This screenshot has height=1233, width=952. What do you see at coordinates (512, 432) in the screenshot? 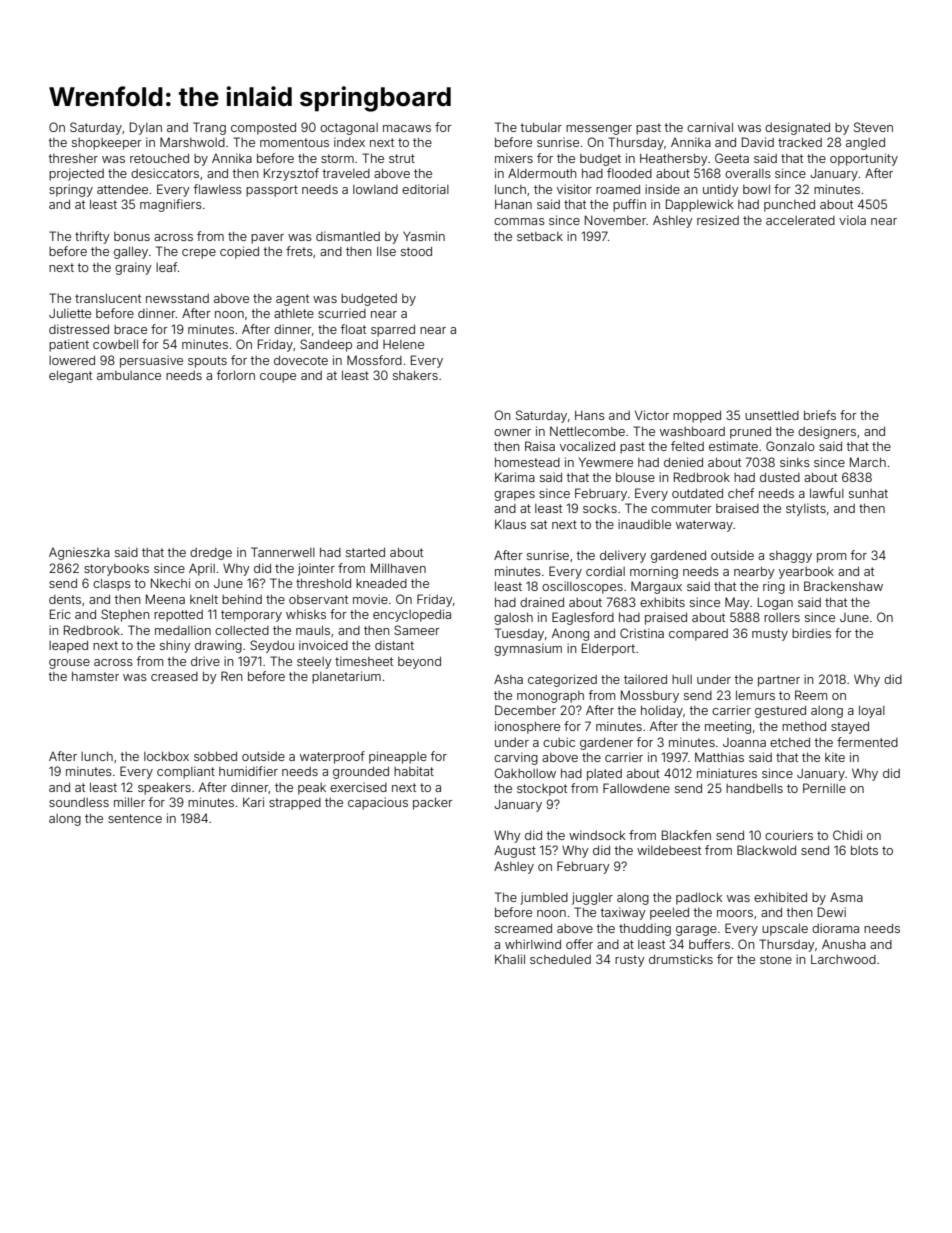
I see `owner` at bounding box center [512, 432].
